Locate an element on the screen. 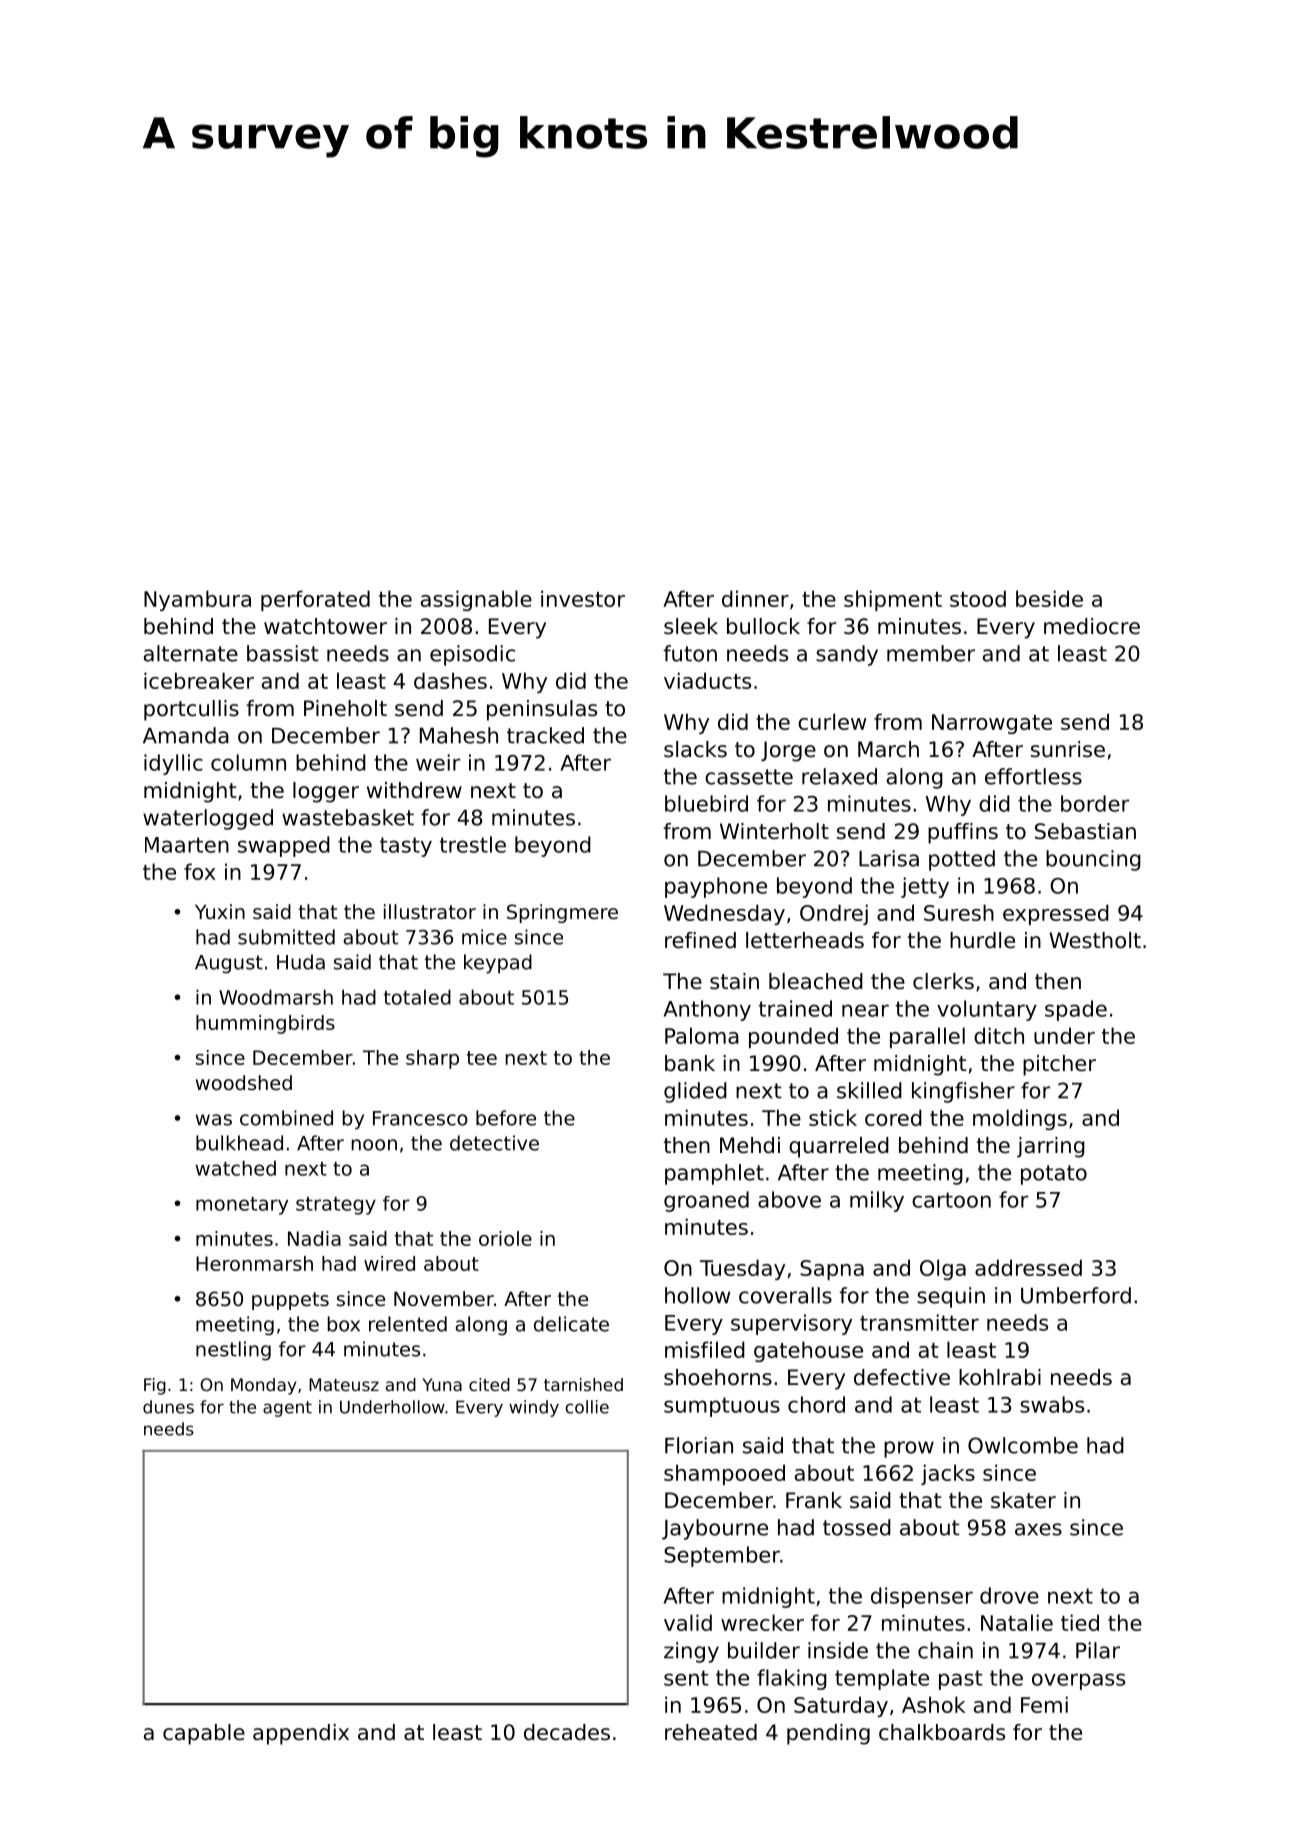 This screenshot has width=1292, height=1828. Olga is located at coordinates (943, 1269).
